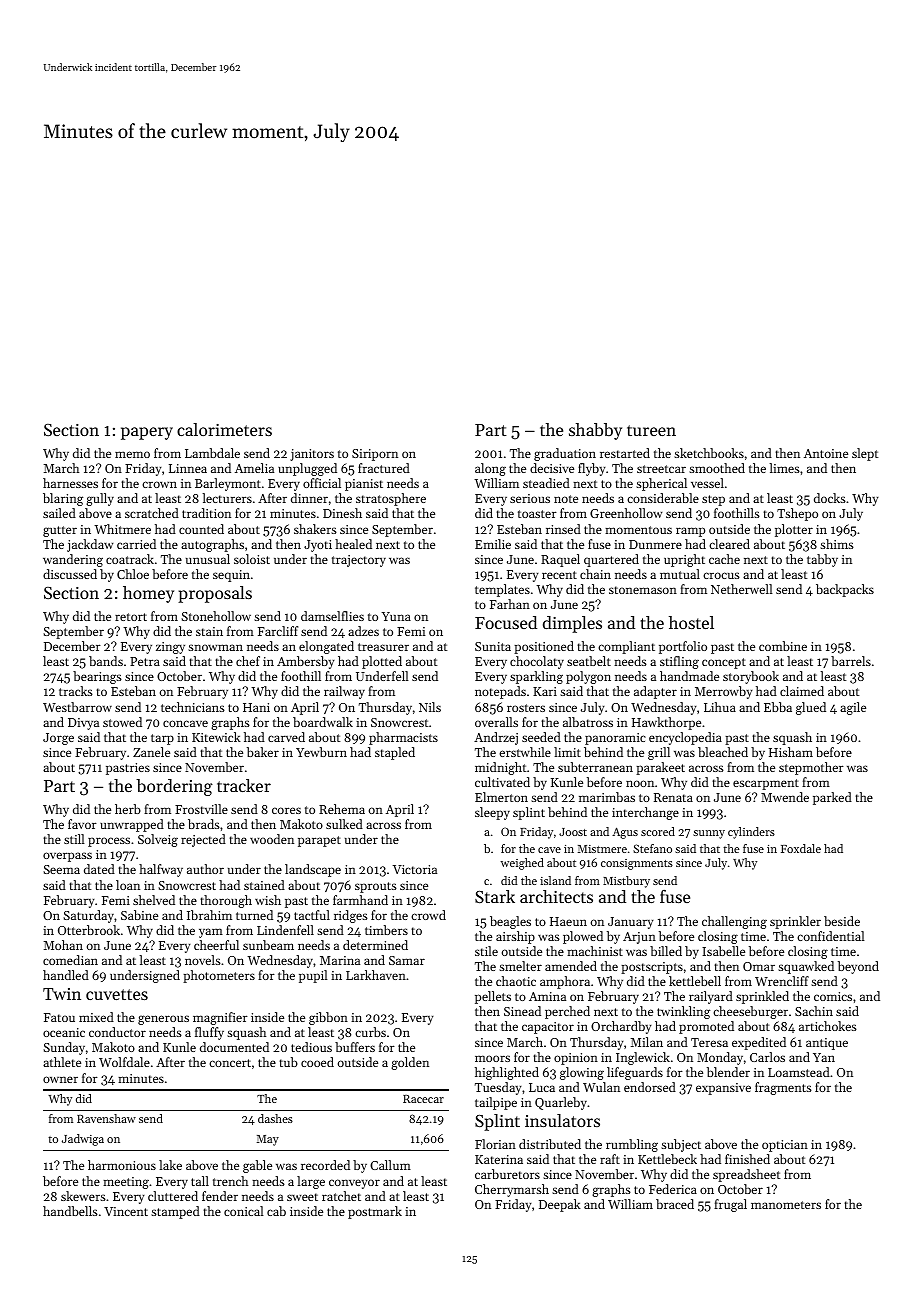  What do you see at coordinates (842, 921) in the screenshot?
I see `beside` at bounding box center [842, 921].
